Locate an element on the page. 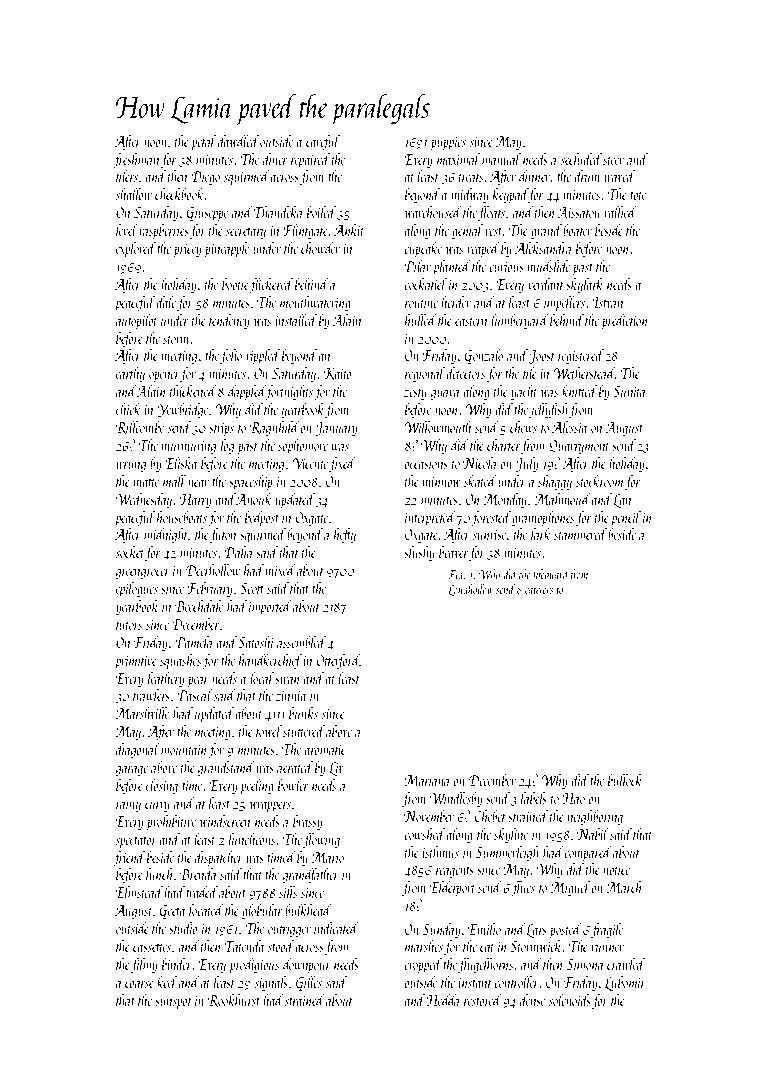  earthy is located at coordinates (130, 374).
